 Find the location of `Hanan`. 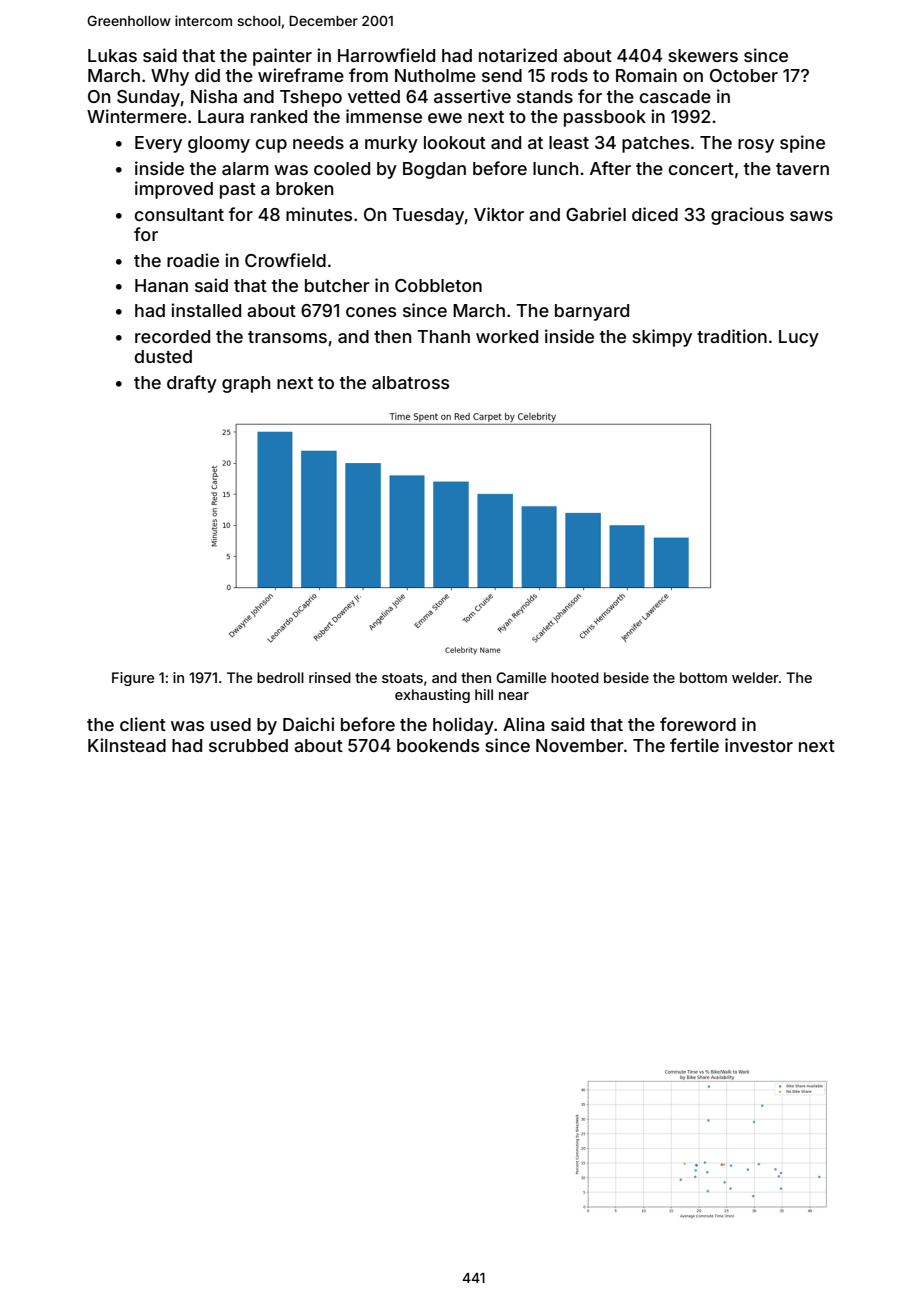

Hanan is located at coordinates (161, 285).
